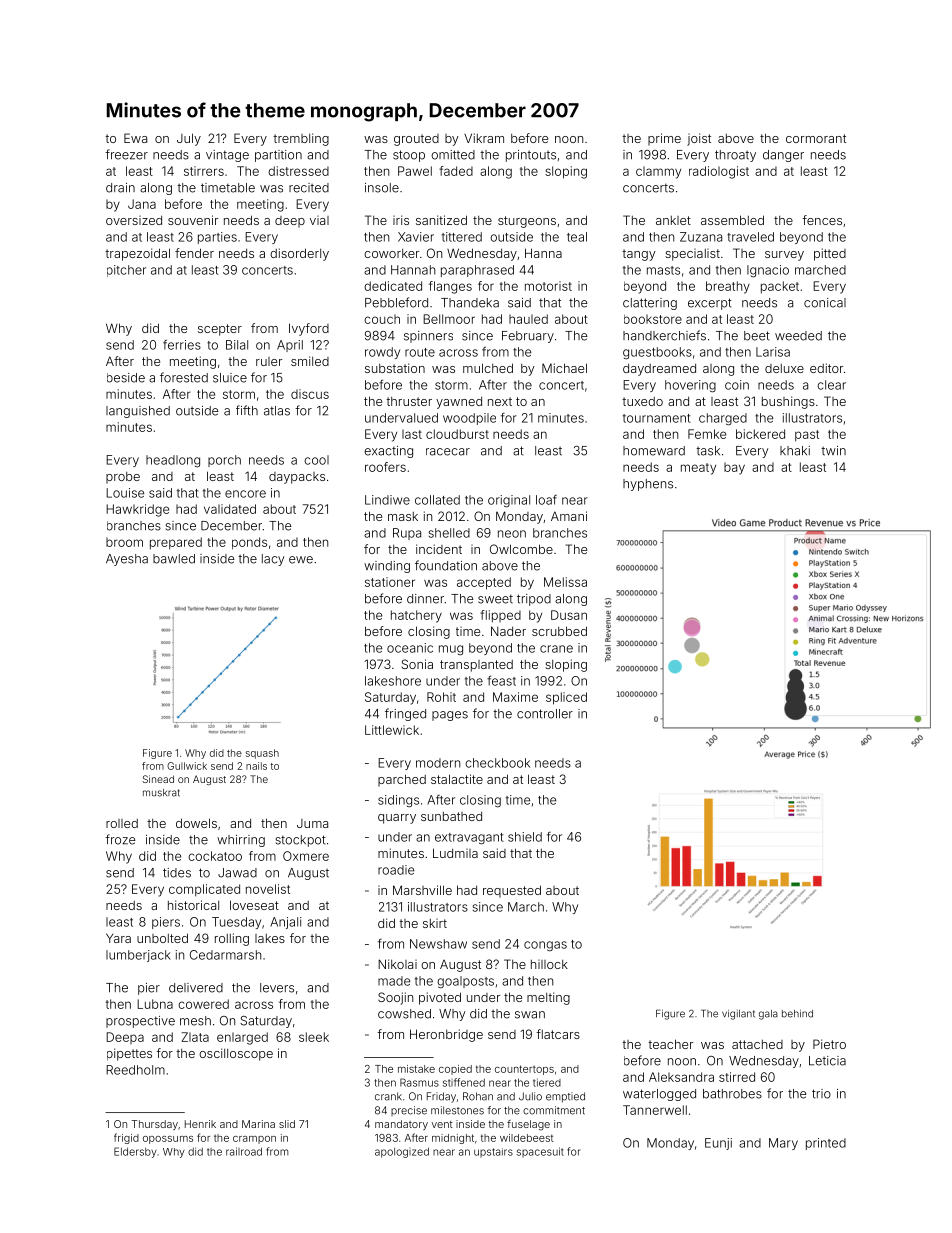  I want to click on checkbook, so click(497, 763).
